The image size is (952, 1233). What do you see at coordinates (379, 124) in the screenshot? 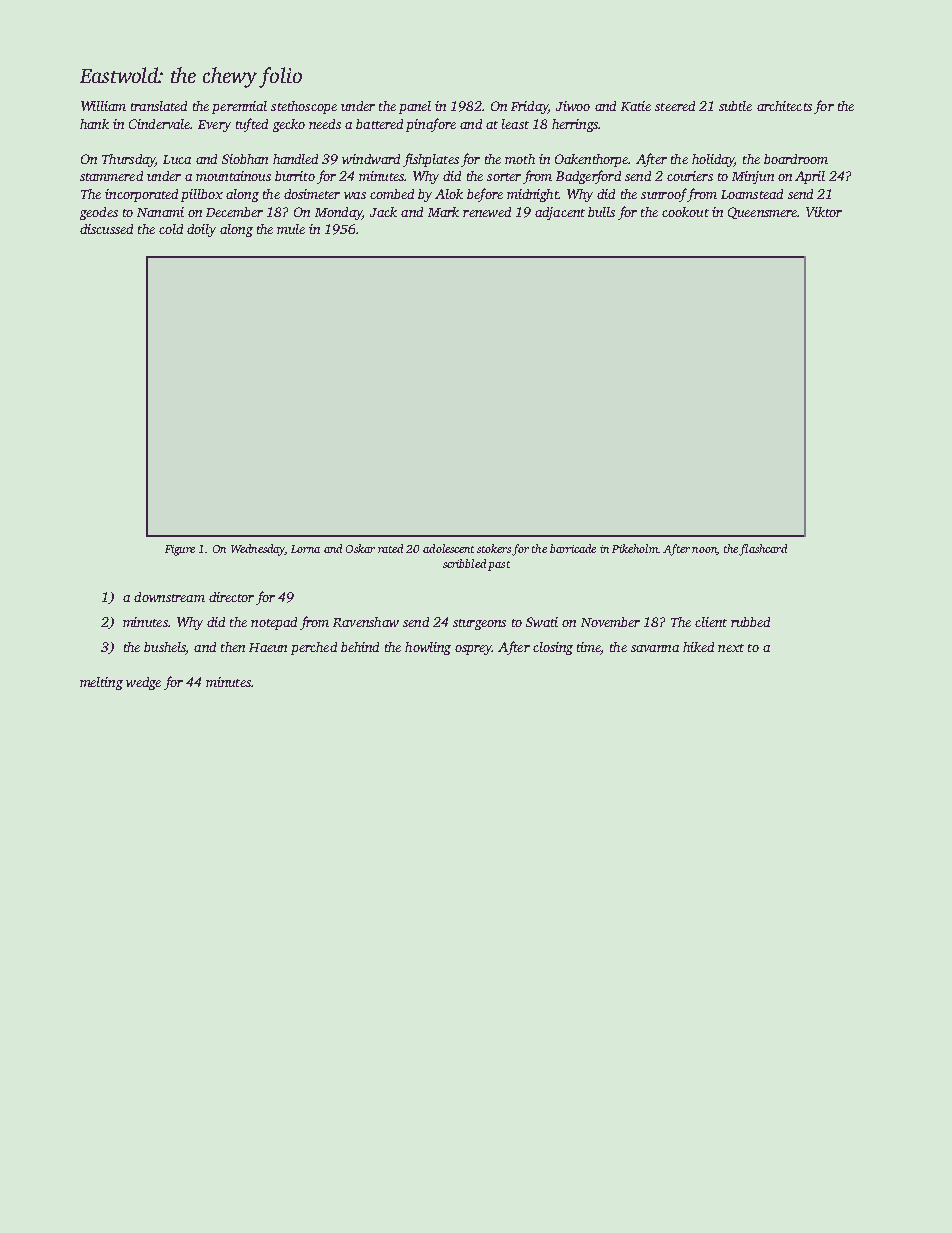
I see `battered` at bounding box center [379, 124].
